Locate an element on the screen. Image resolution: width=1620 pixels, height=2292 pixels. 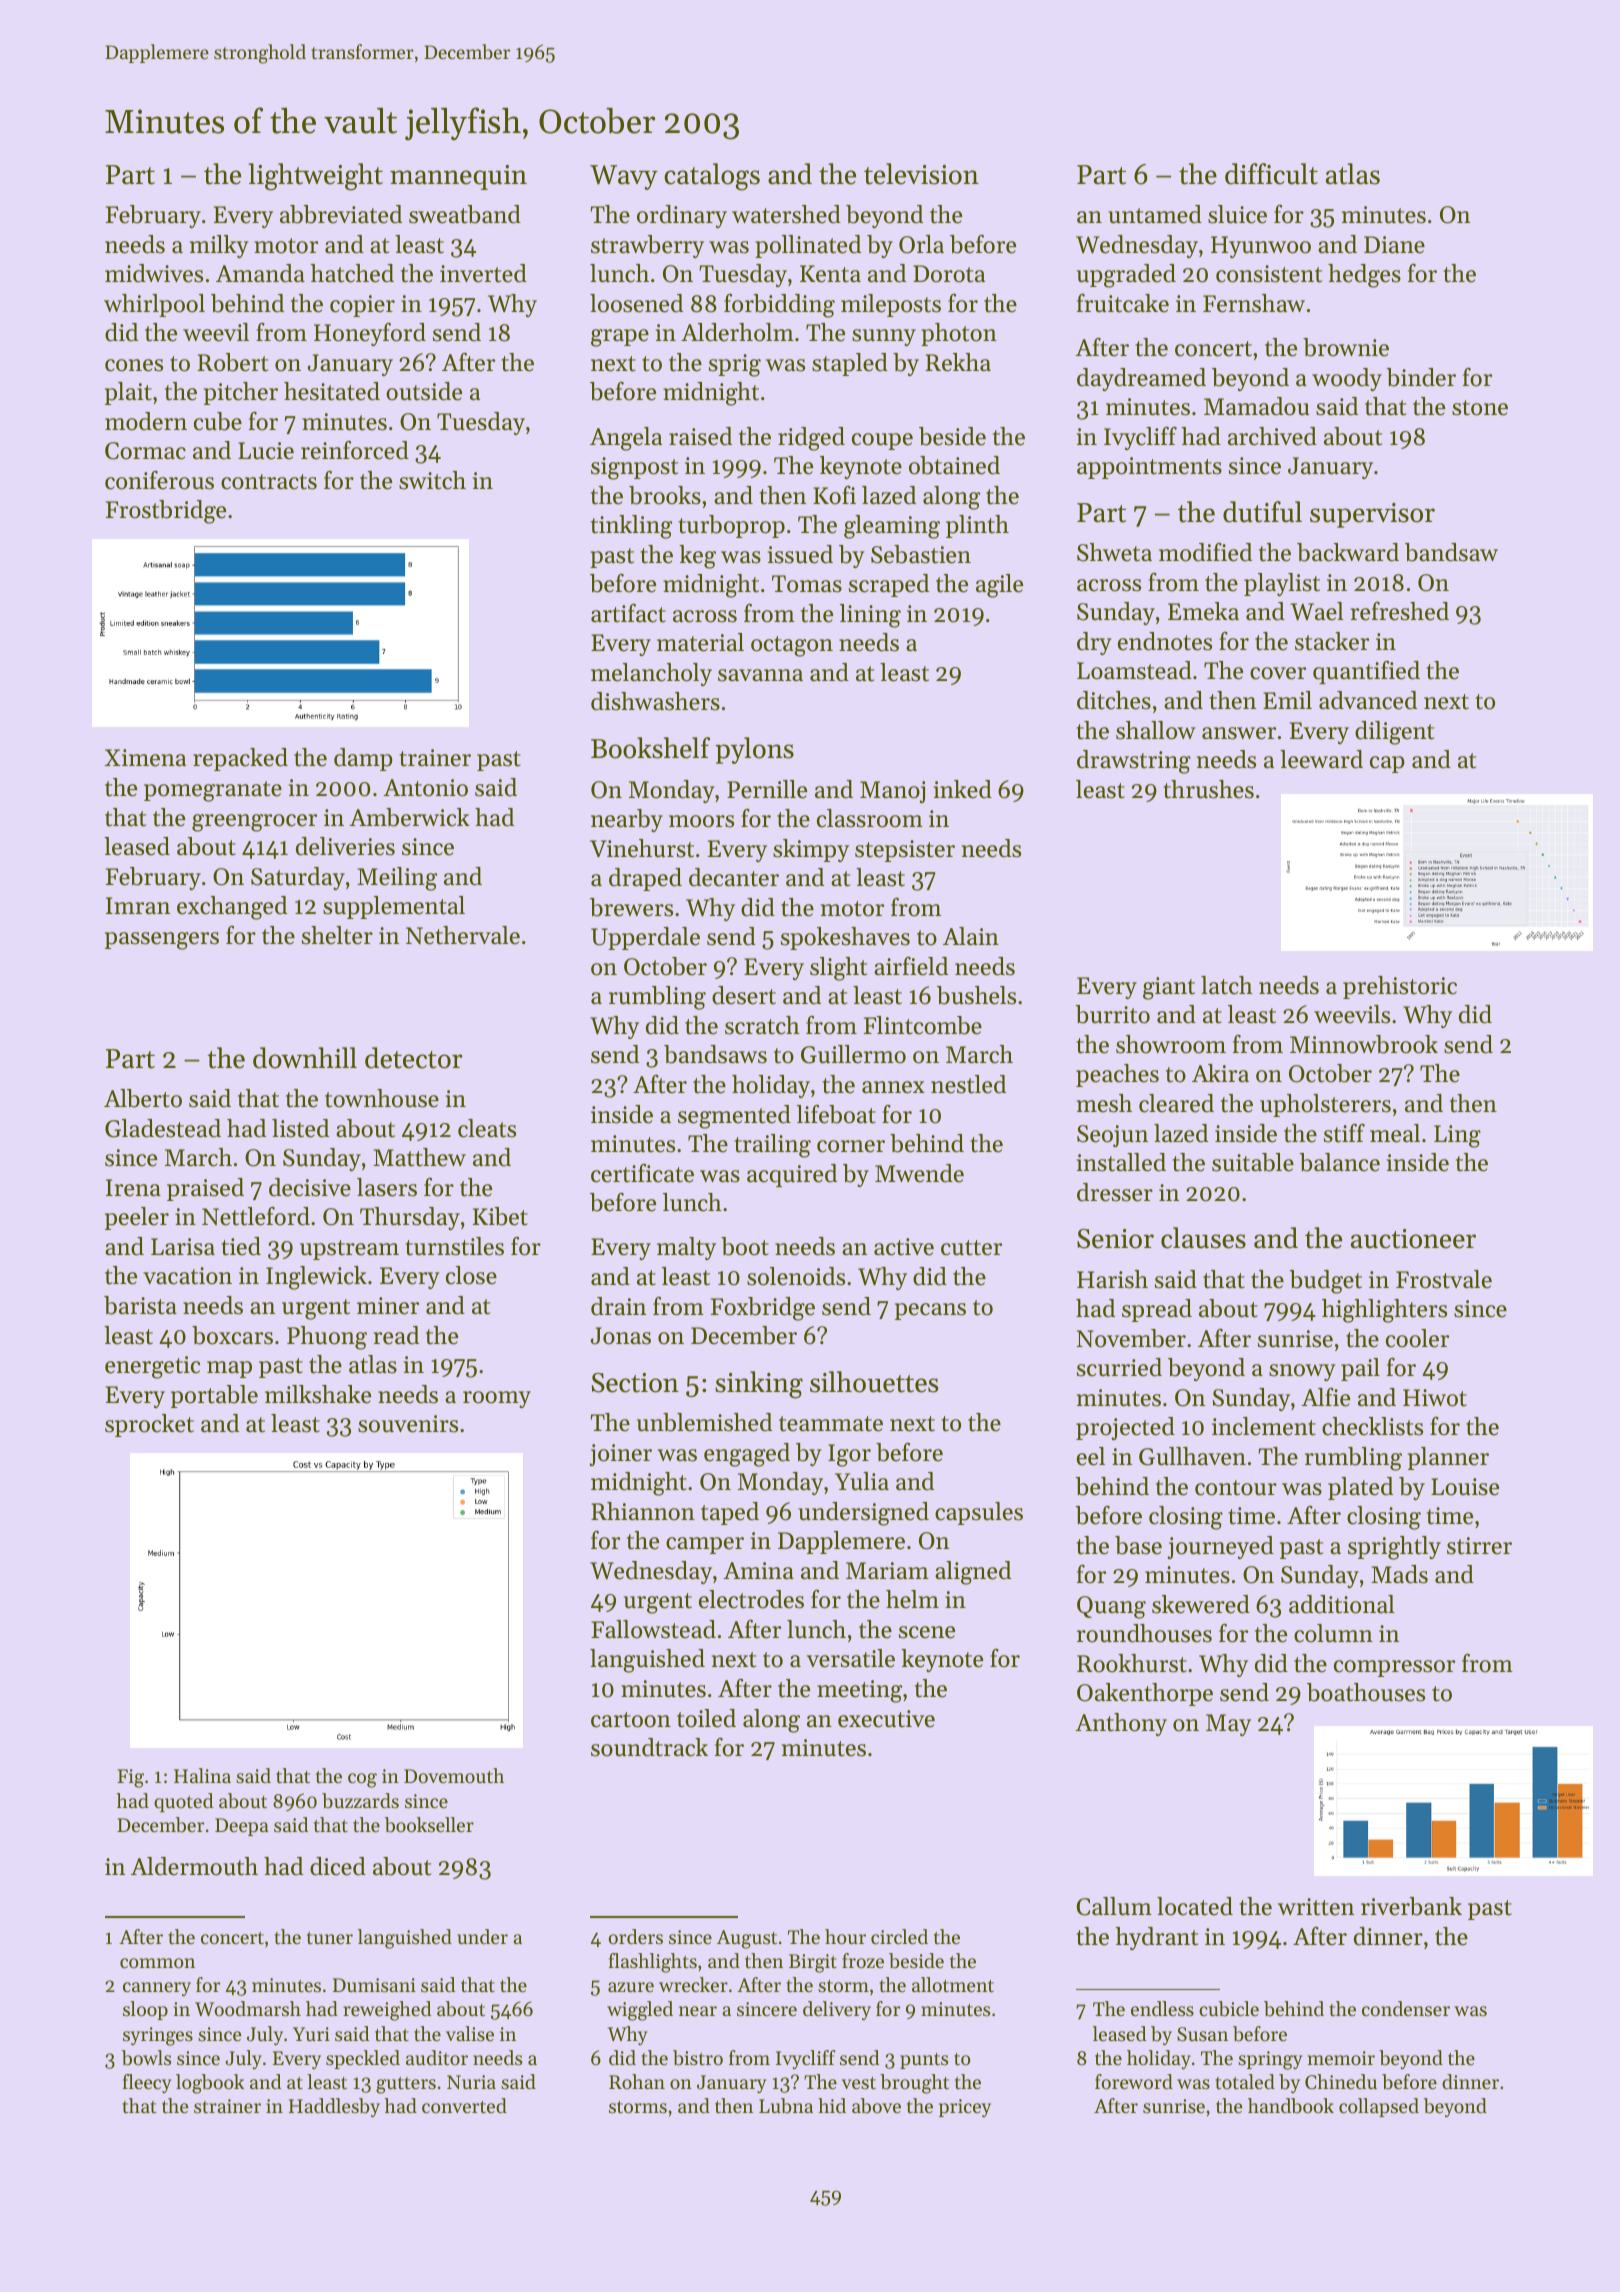
midwives is located at coordinates (154, 273).
